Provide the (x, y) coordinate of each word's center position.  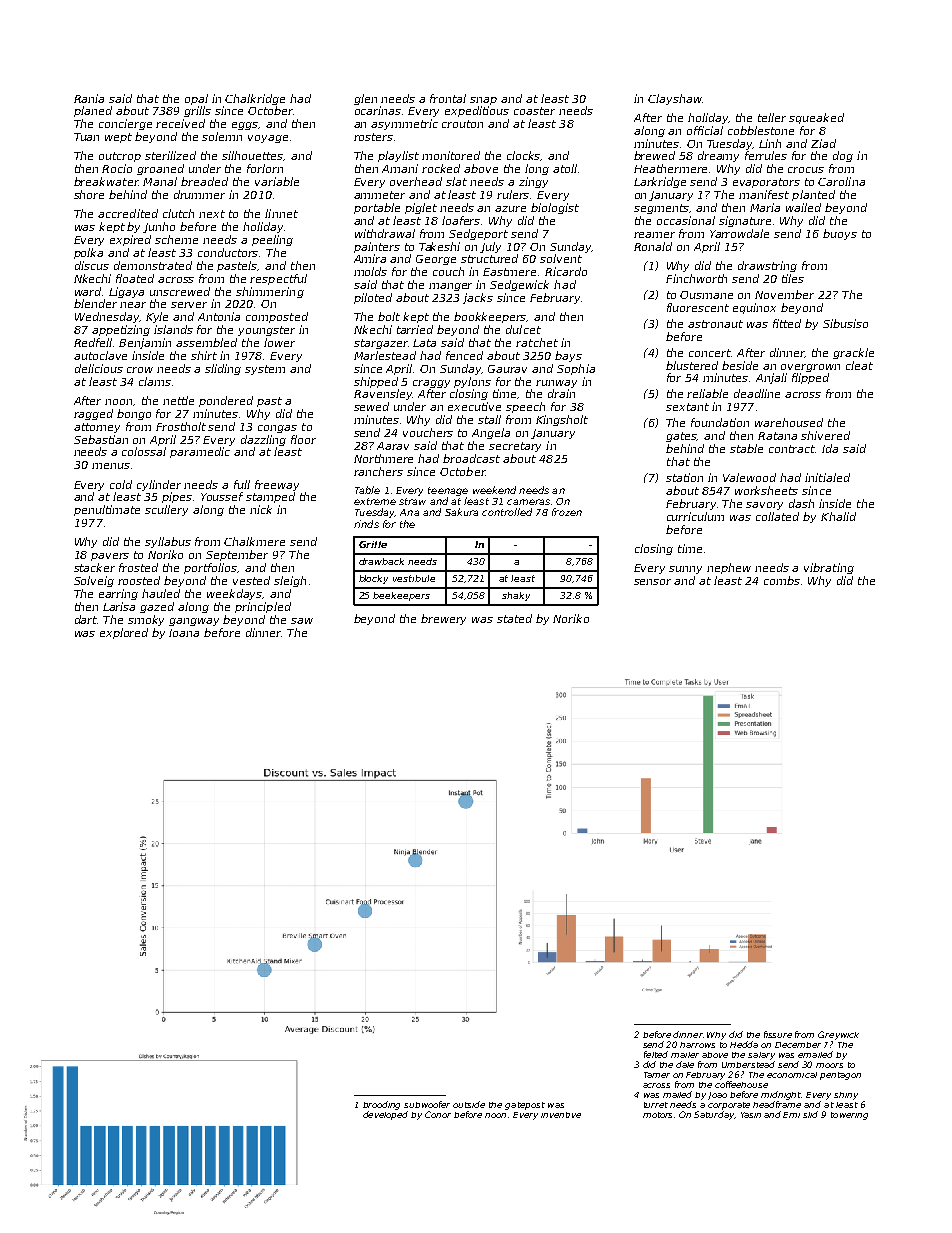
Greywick (838, 1035)
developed (385, 1115)
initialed (827, 477)
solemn (222, 136)
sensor (652, 582)
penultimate (107, 510)
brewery (443, 619)
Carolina (841, 181)
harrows (697, 1045)
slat (456, 181)
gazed (157, 607)
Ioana (184, 633)
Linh (770, 143)
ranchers (378, 471)
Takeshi (439, 246)
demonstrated (153, 265)
